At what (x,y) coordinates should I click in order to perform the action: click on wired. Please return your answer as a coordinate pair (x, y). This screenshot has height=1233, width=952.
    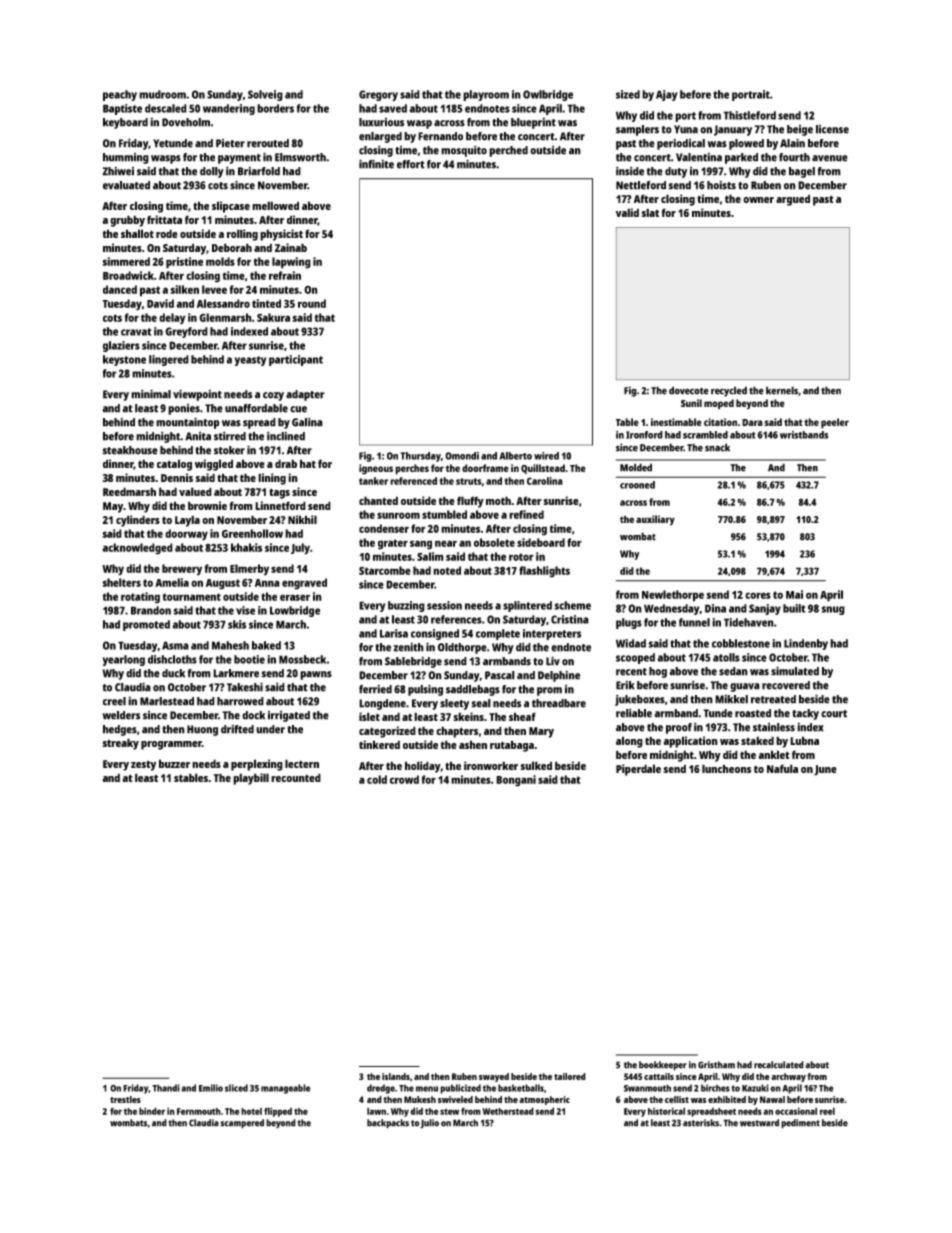
    Looking at the image, I should click on (546, 456).
